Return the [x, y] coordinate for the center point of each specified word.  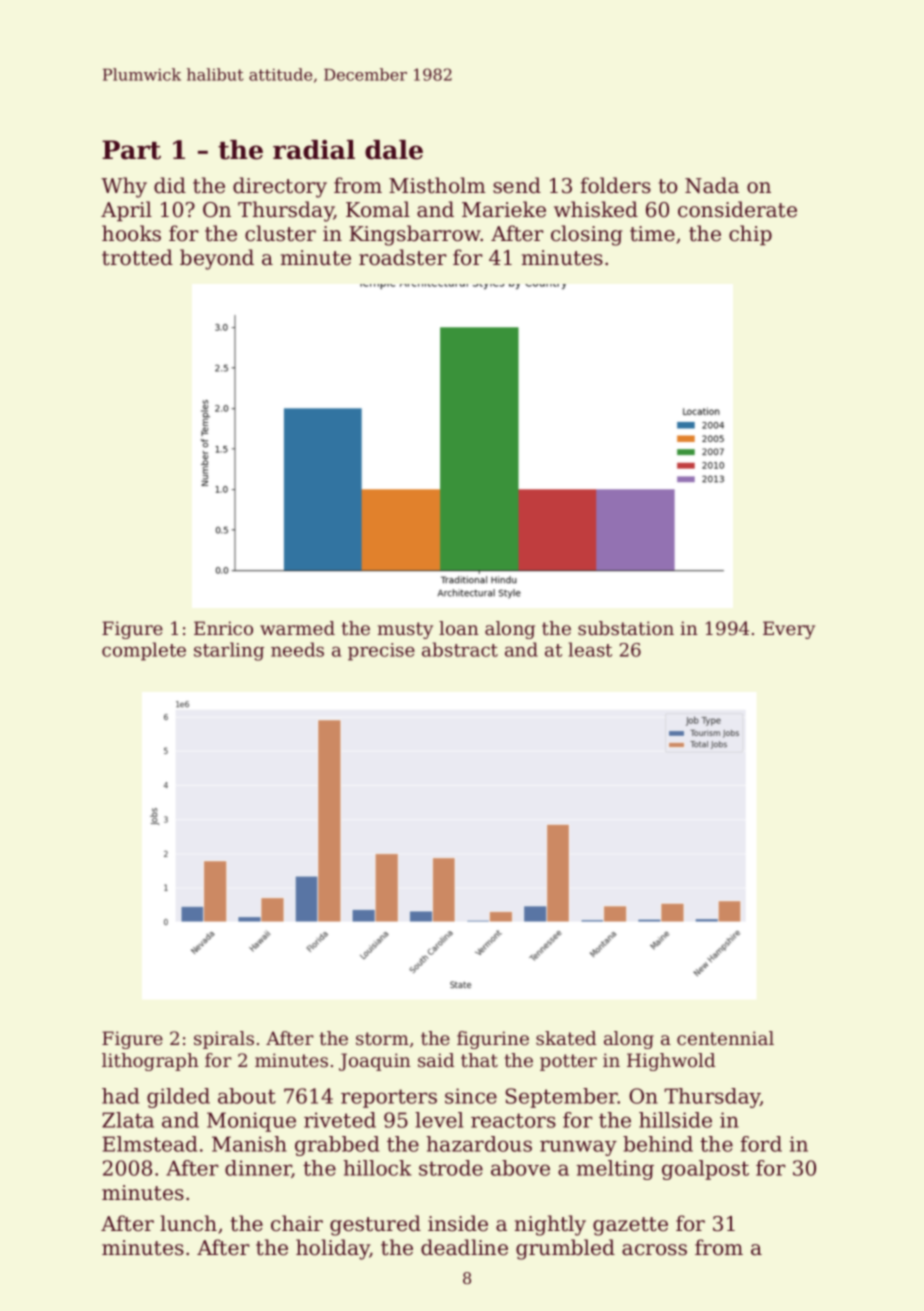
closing [587, 235]
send [517, 185]
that [479, 1060]
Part [131, 150]
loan [459, 628]
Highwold [671, 1062]
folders [615, 185]
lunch [188, 1223]
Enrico [223, 628]
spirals [224, 1040]
